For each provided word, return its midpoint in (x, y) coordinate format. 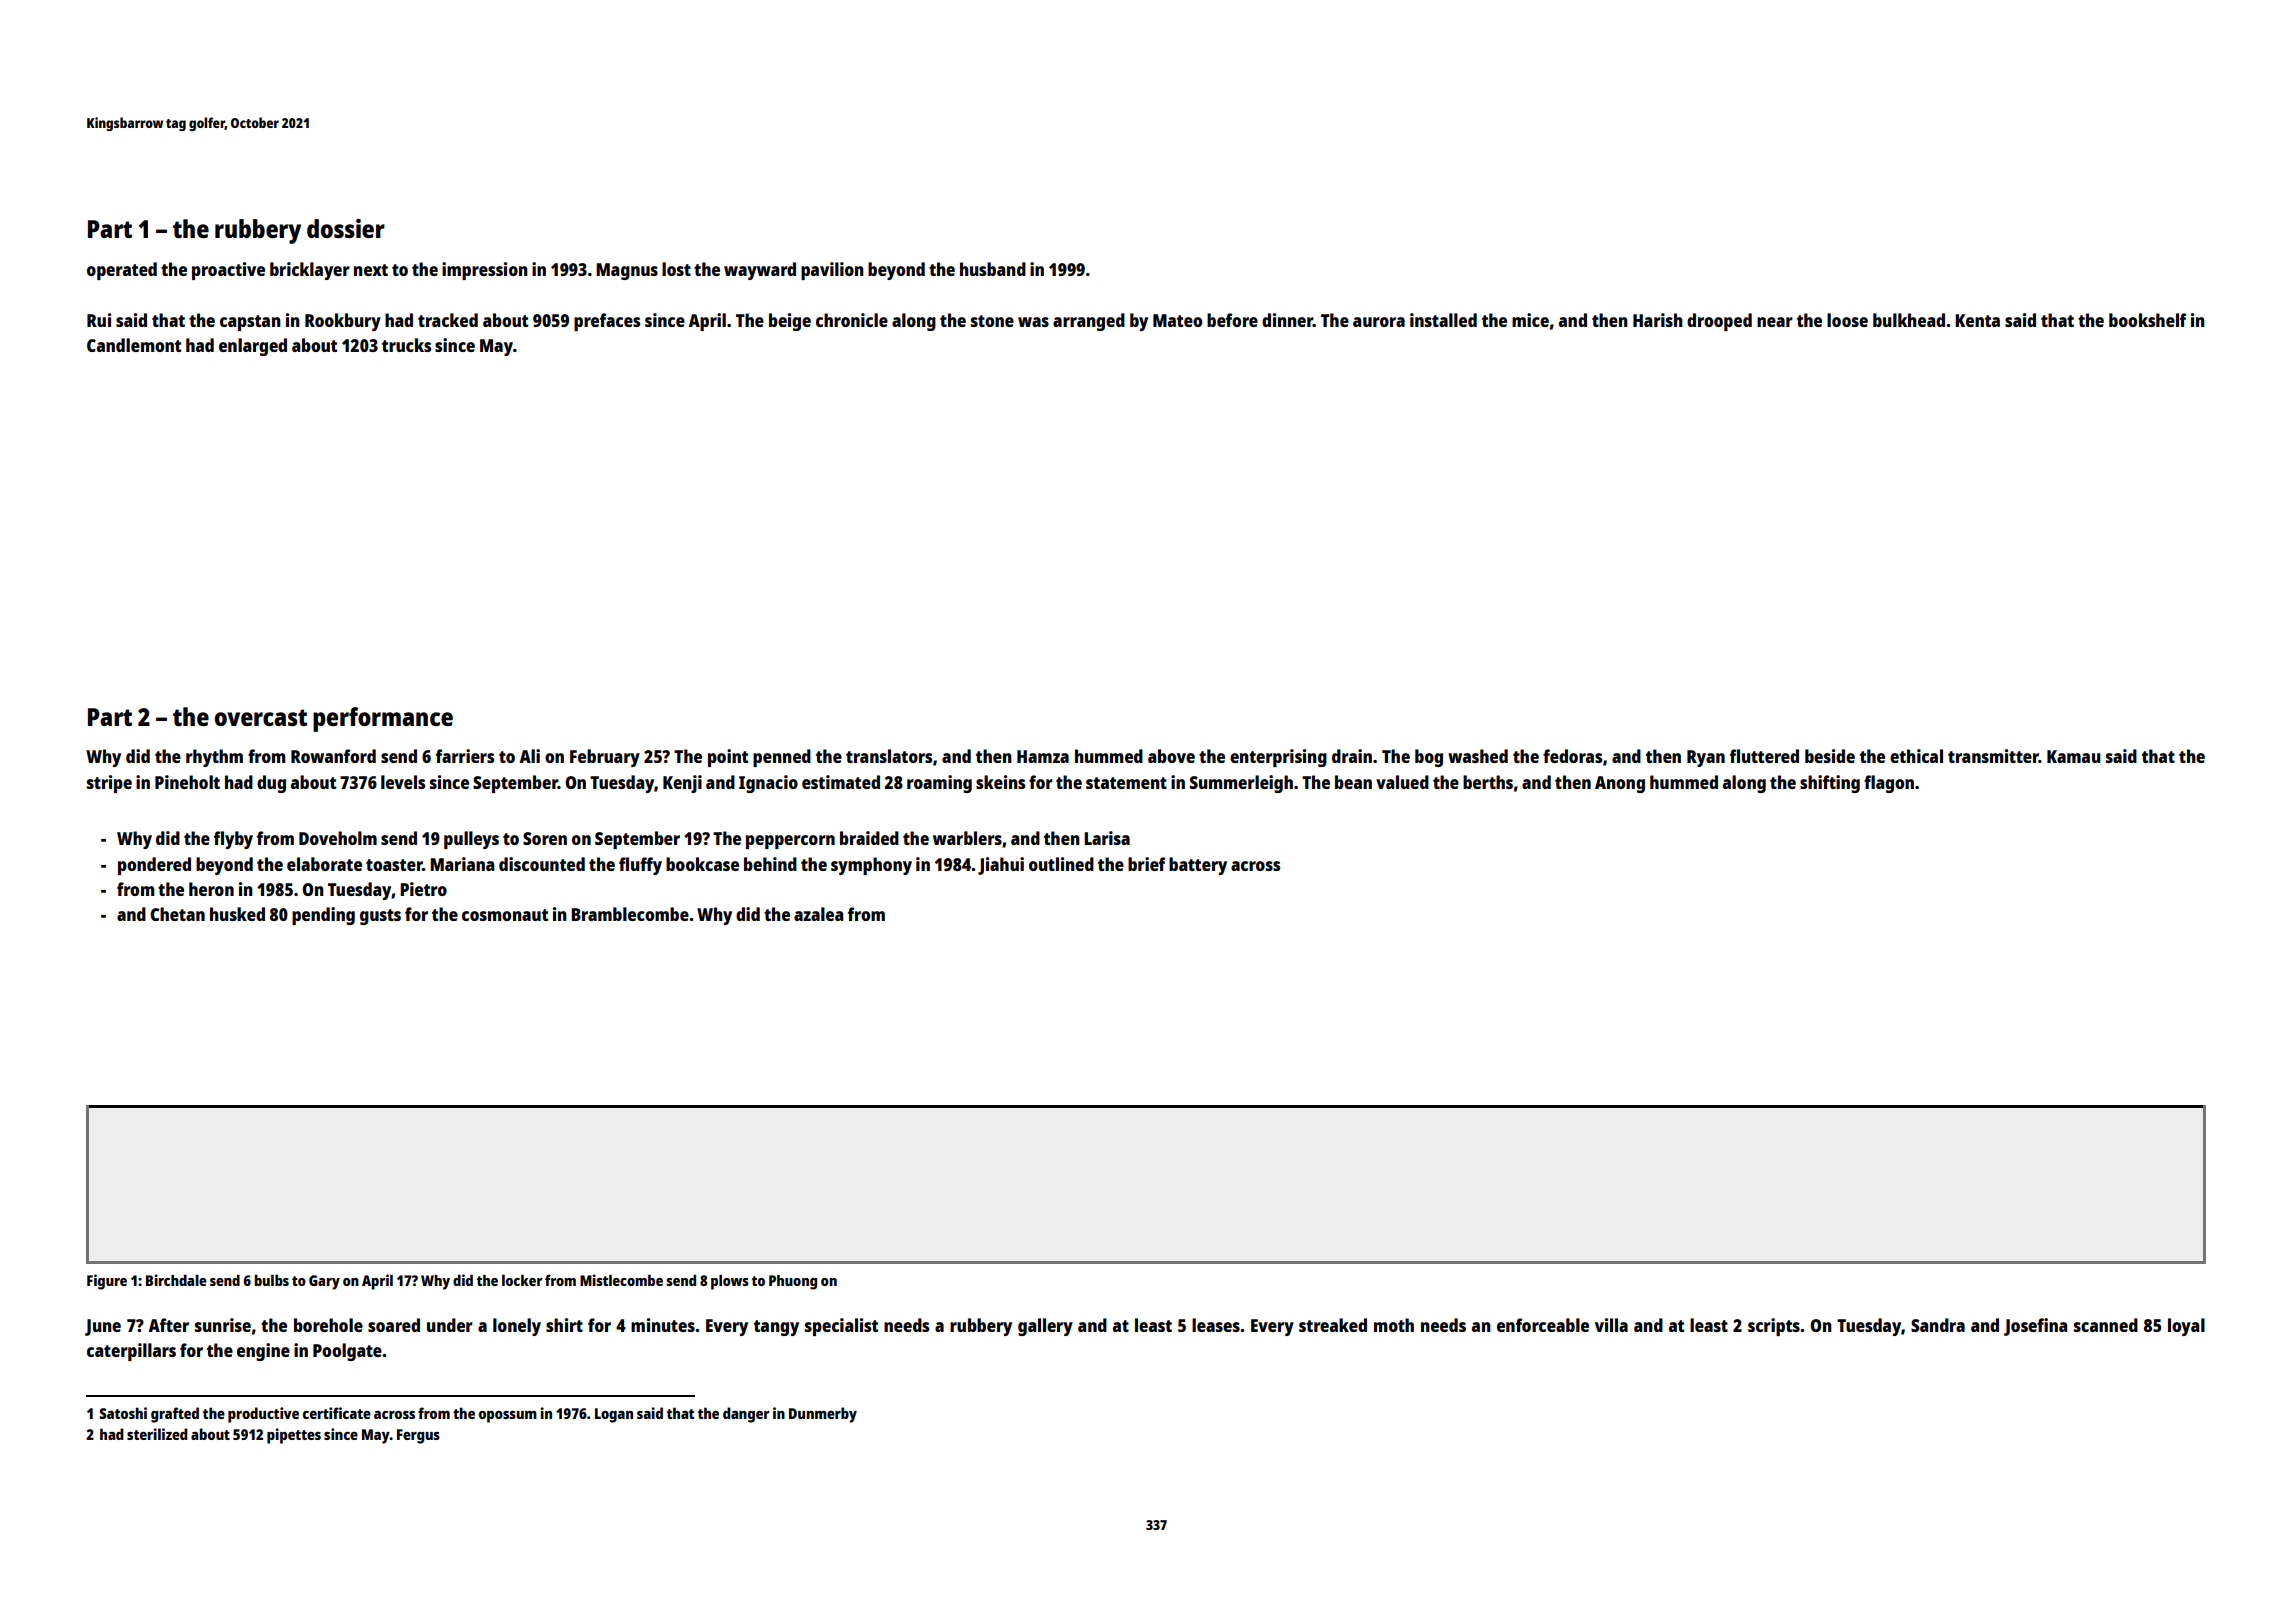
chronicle (852, 320)
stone (992, 321)
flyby (233, 840)
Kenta (1977, 320)
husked (237, 914)
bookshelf (2147, 320)
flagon (1889, 784)
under (450, 1325)
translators (889, 756)
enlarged (253, 347)
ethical (1916, 756)
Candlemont (134, 345)
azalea (818, 914)
